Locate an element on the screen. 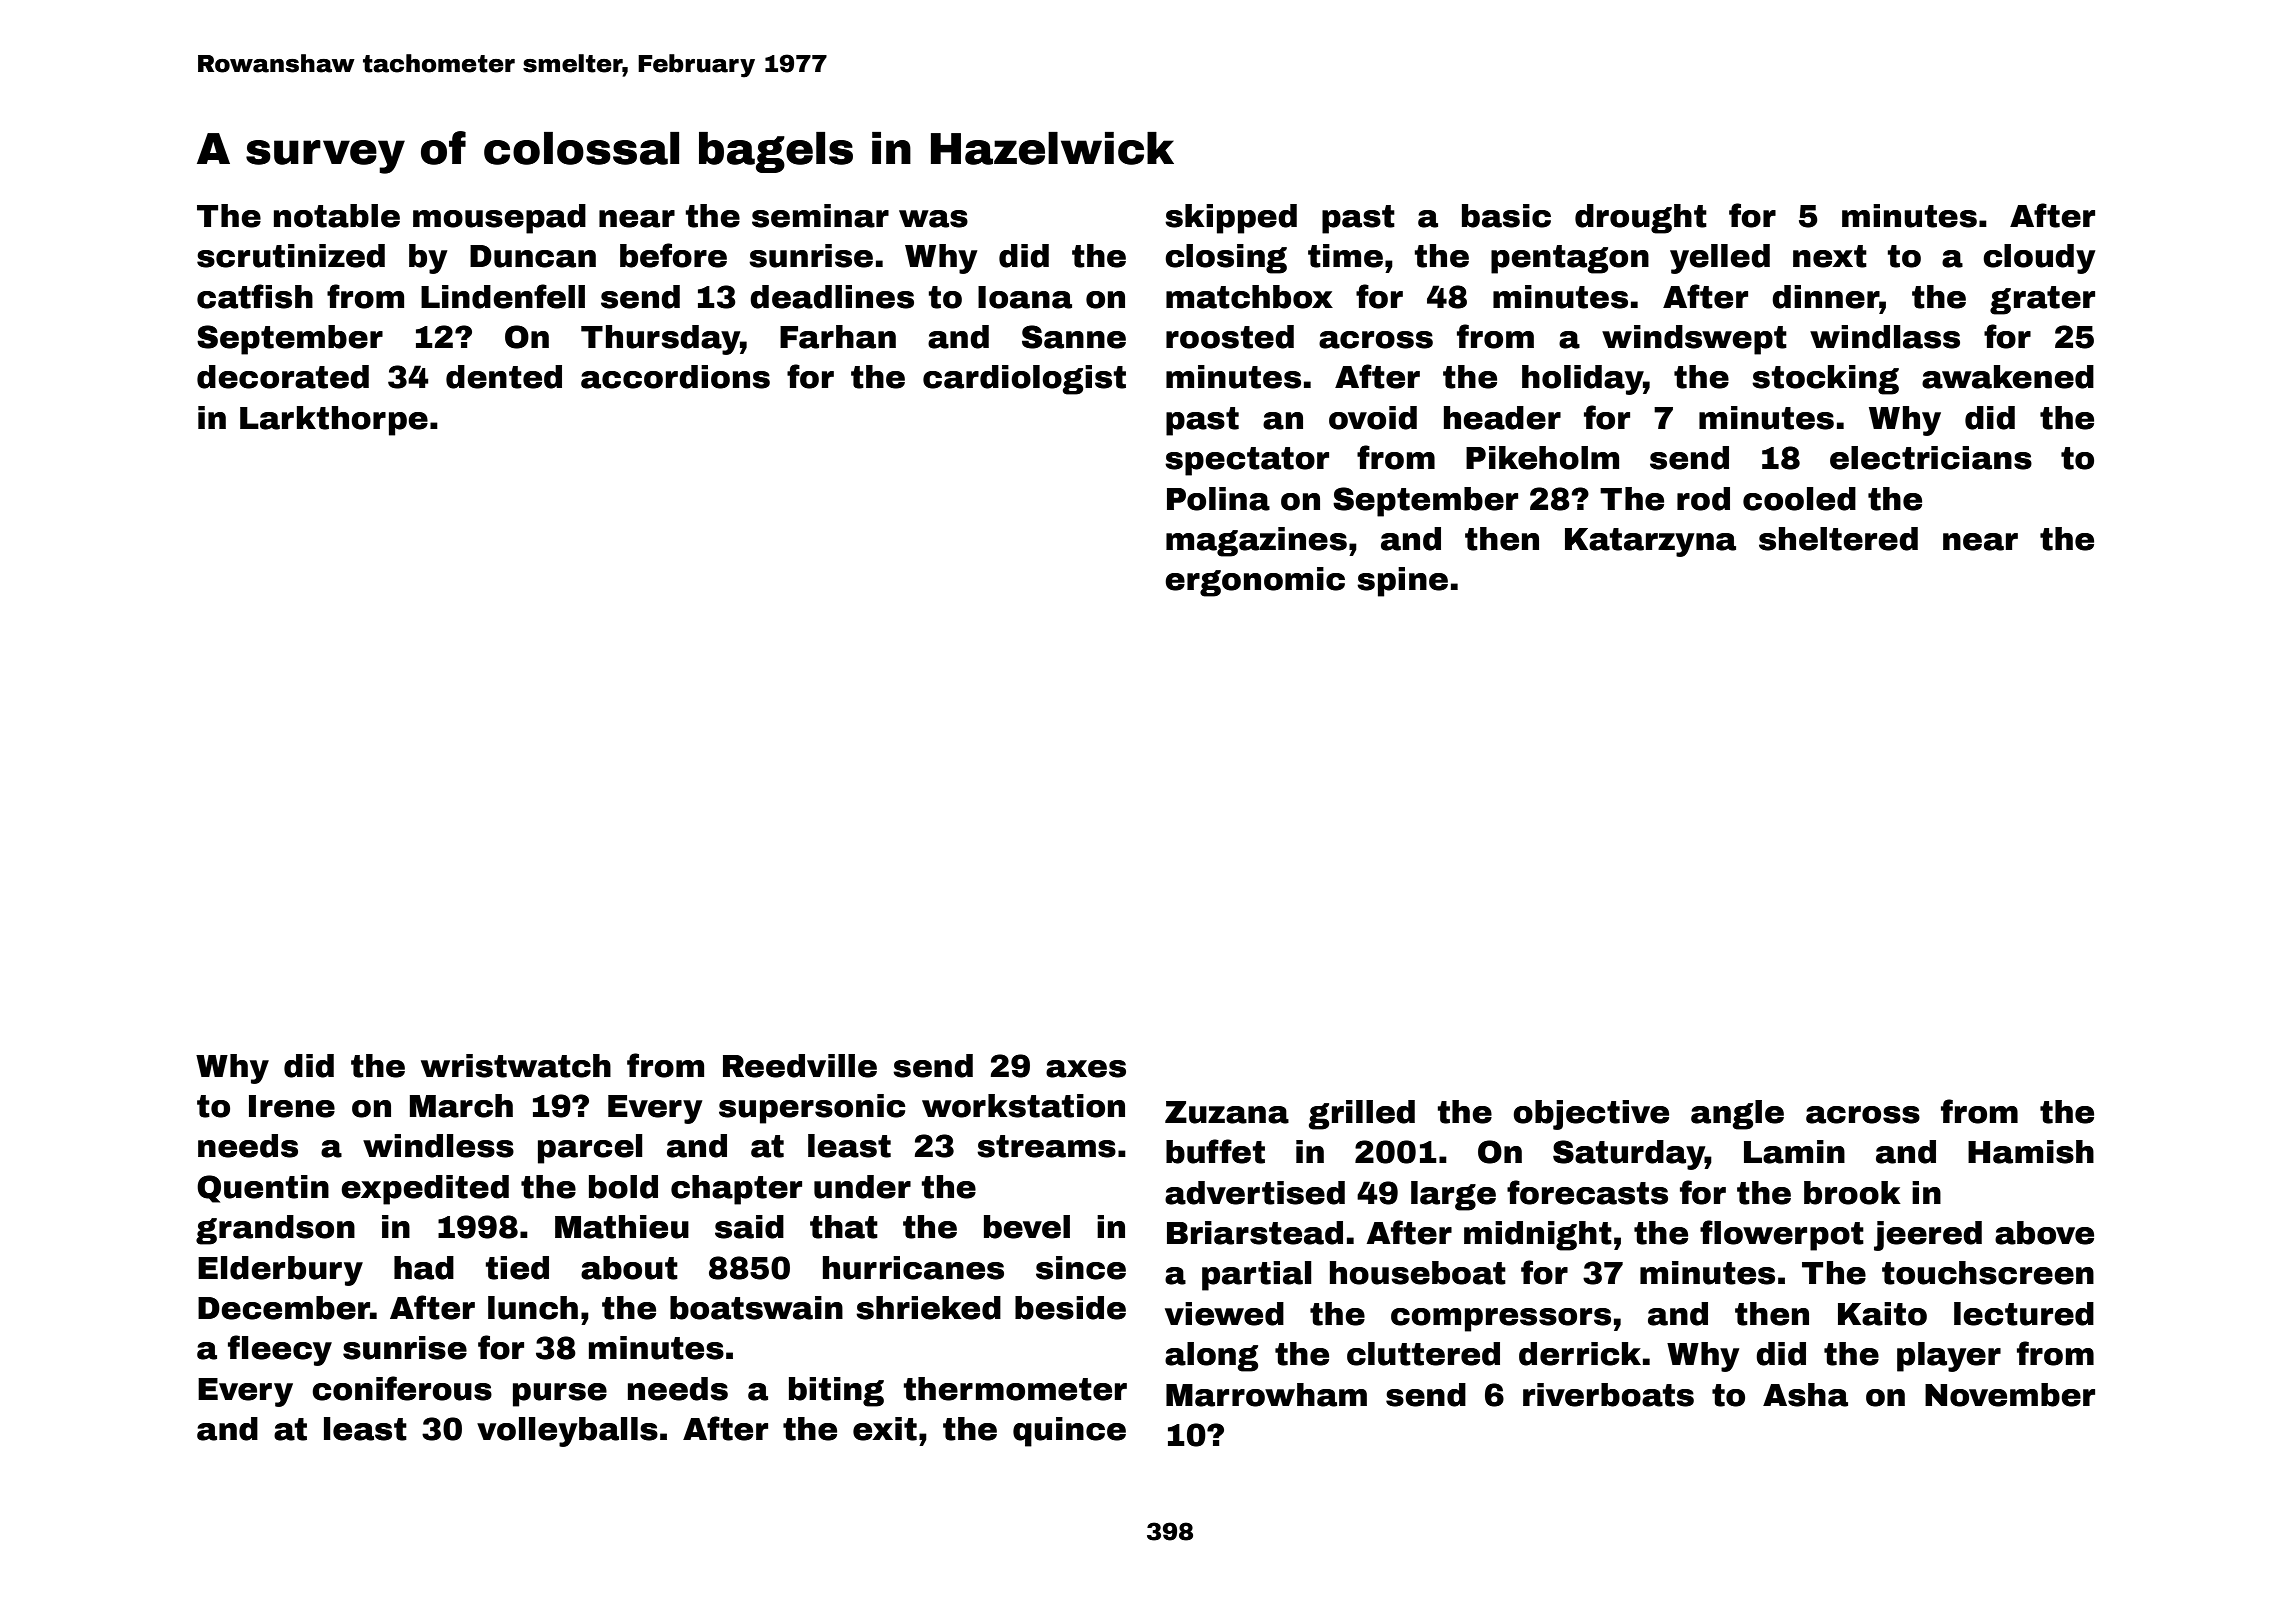 This screenshot has width=2292, height=1620. ergonomic is located at coordinates (1255, 582).
